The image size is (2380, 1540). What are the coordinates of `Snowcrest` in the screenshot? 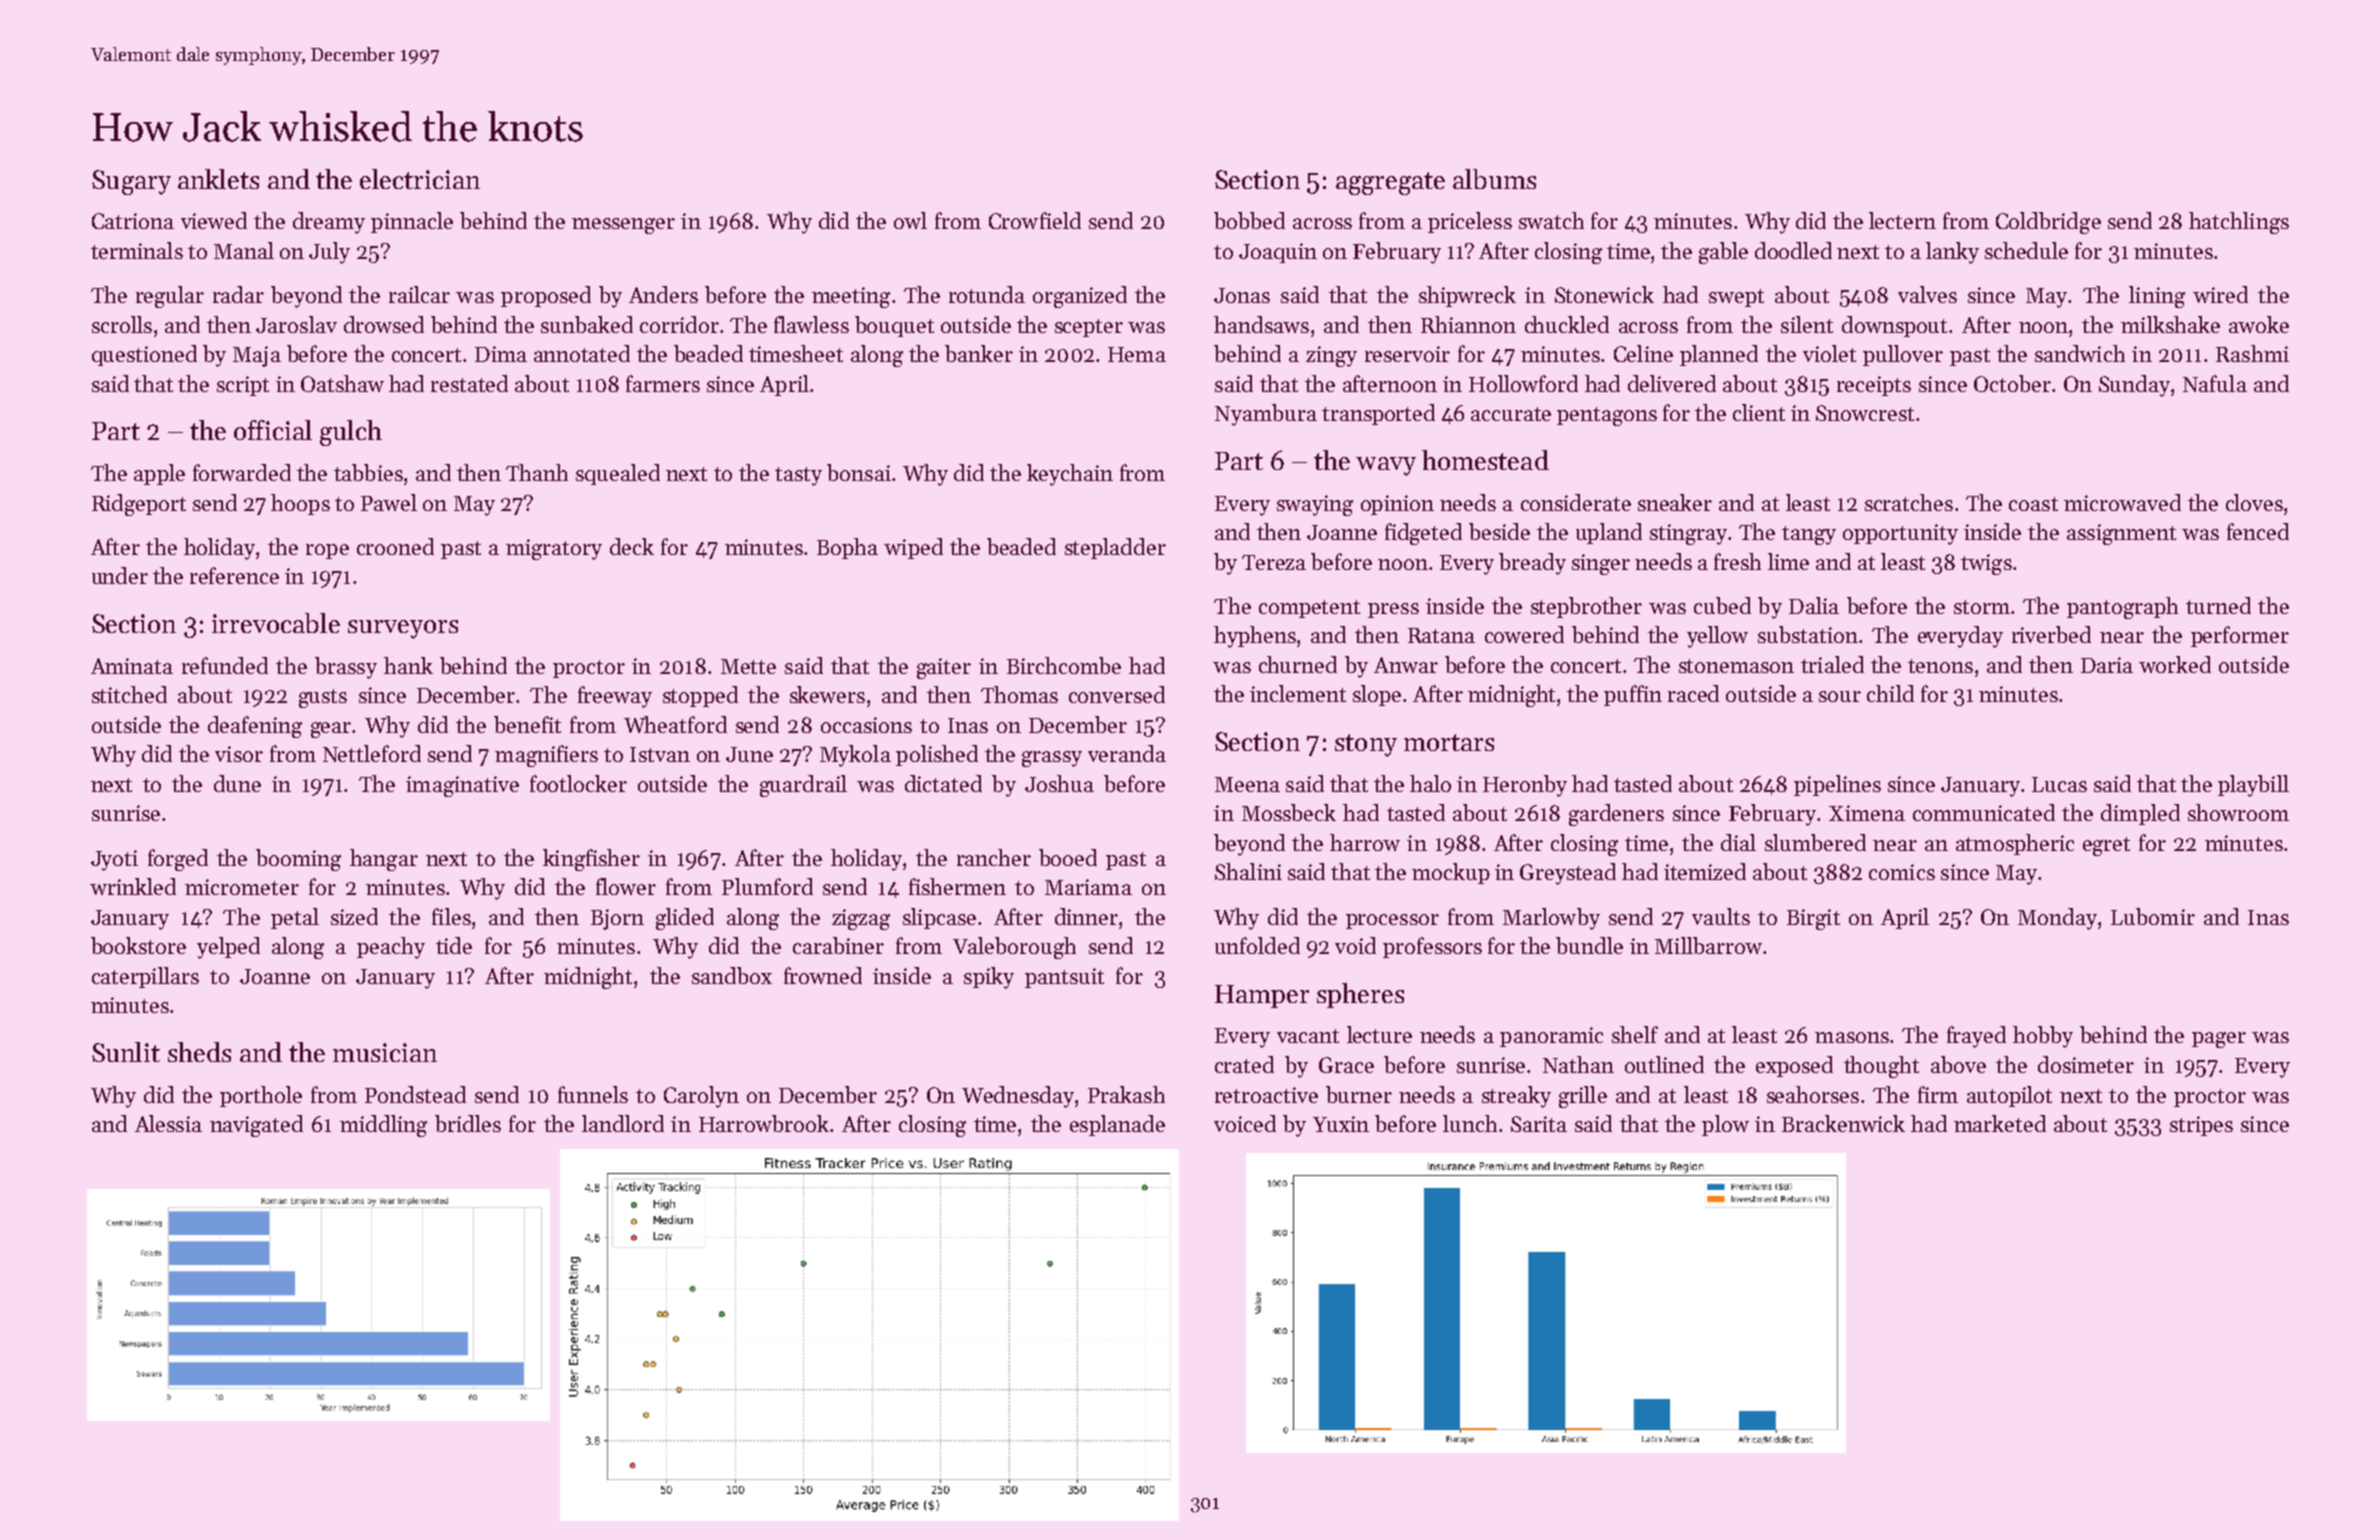 It's located at (1865, 413).
